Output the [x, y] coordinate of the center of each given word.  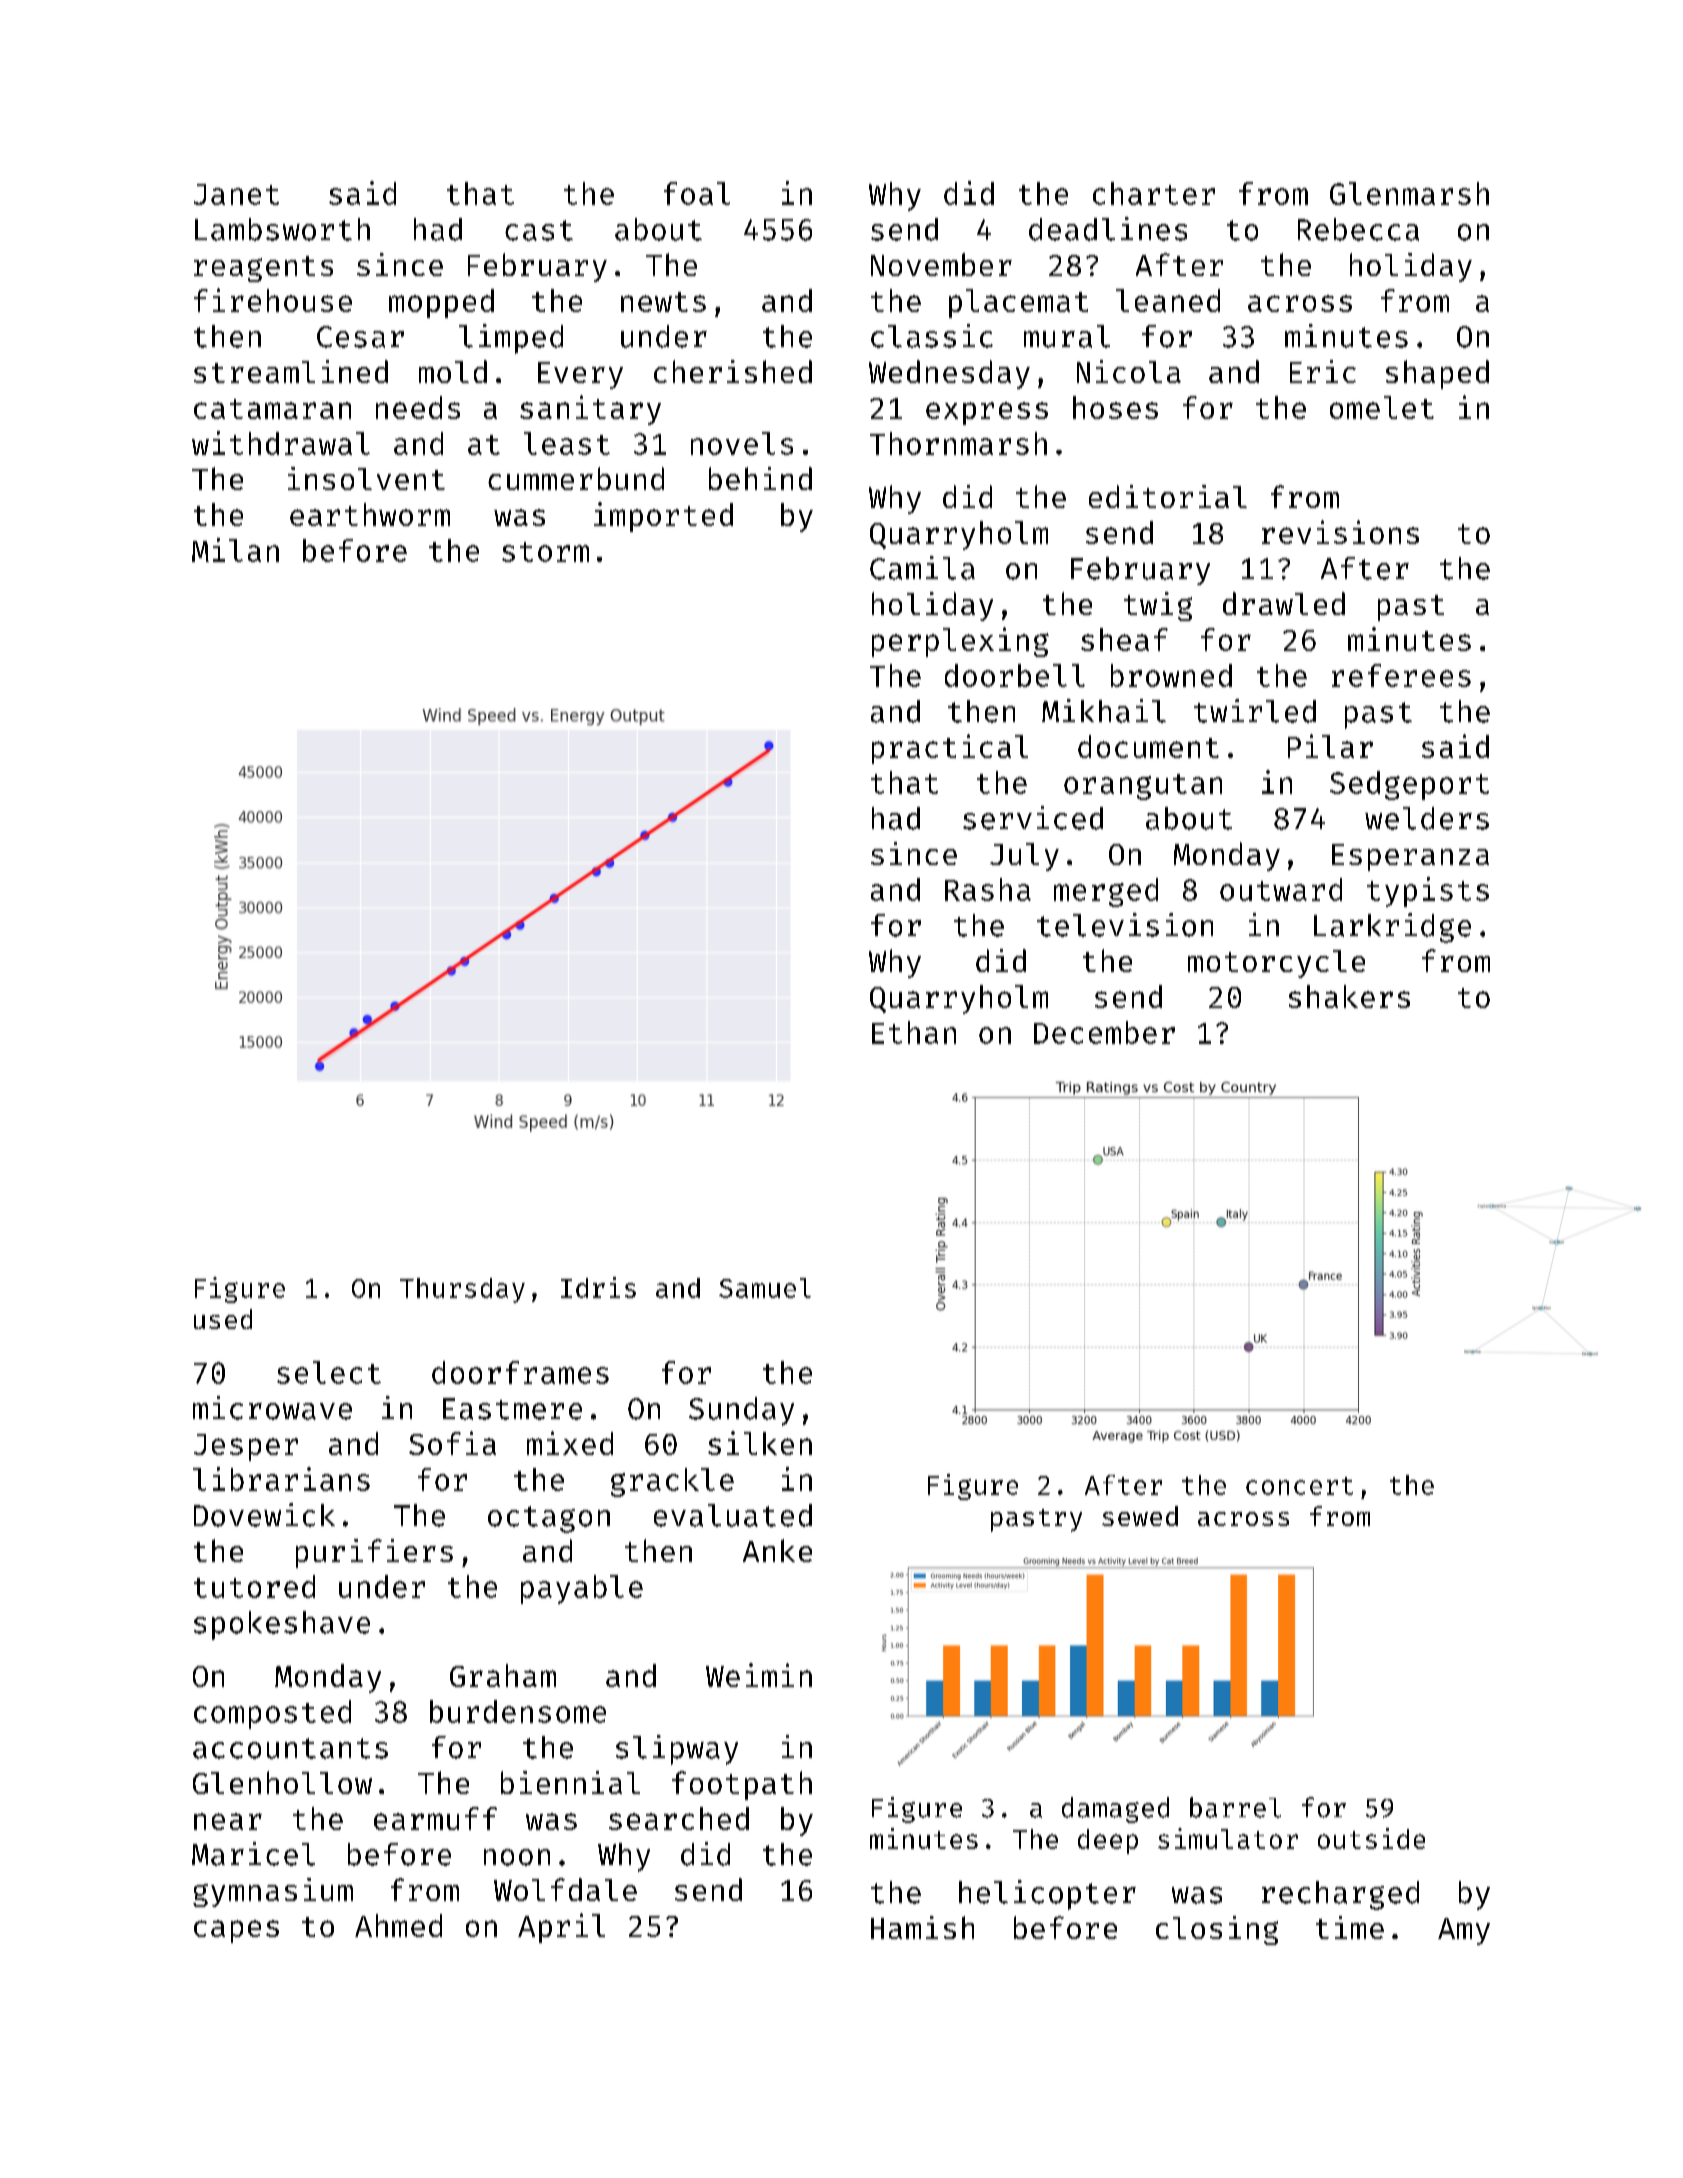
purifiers [374, 1553]
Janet [236, 194]
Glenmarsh [1409, 193]
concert [1299, 1486]
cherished [733, 371]
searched [679, 1818]
